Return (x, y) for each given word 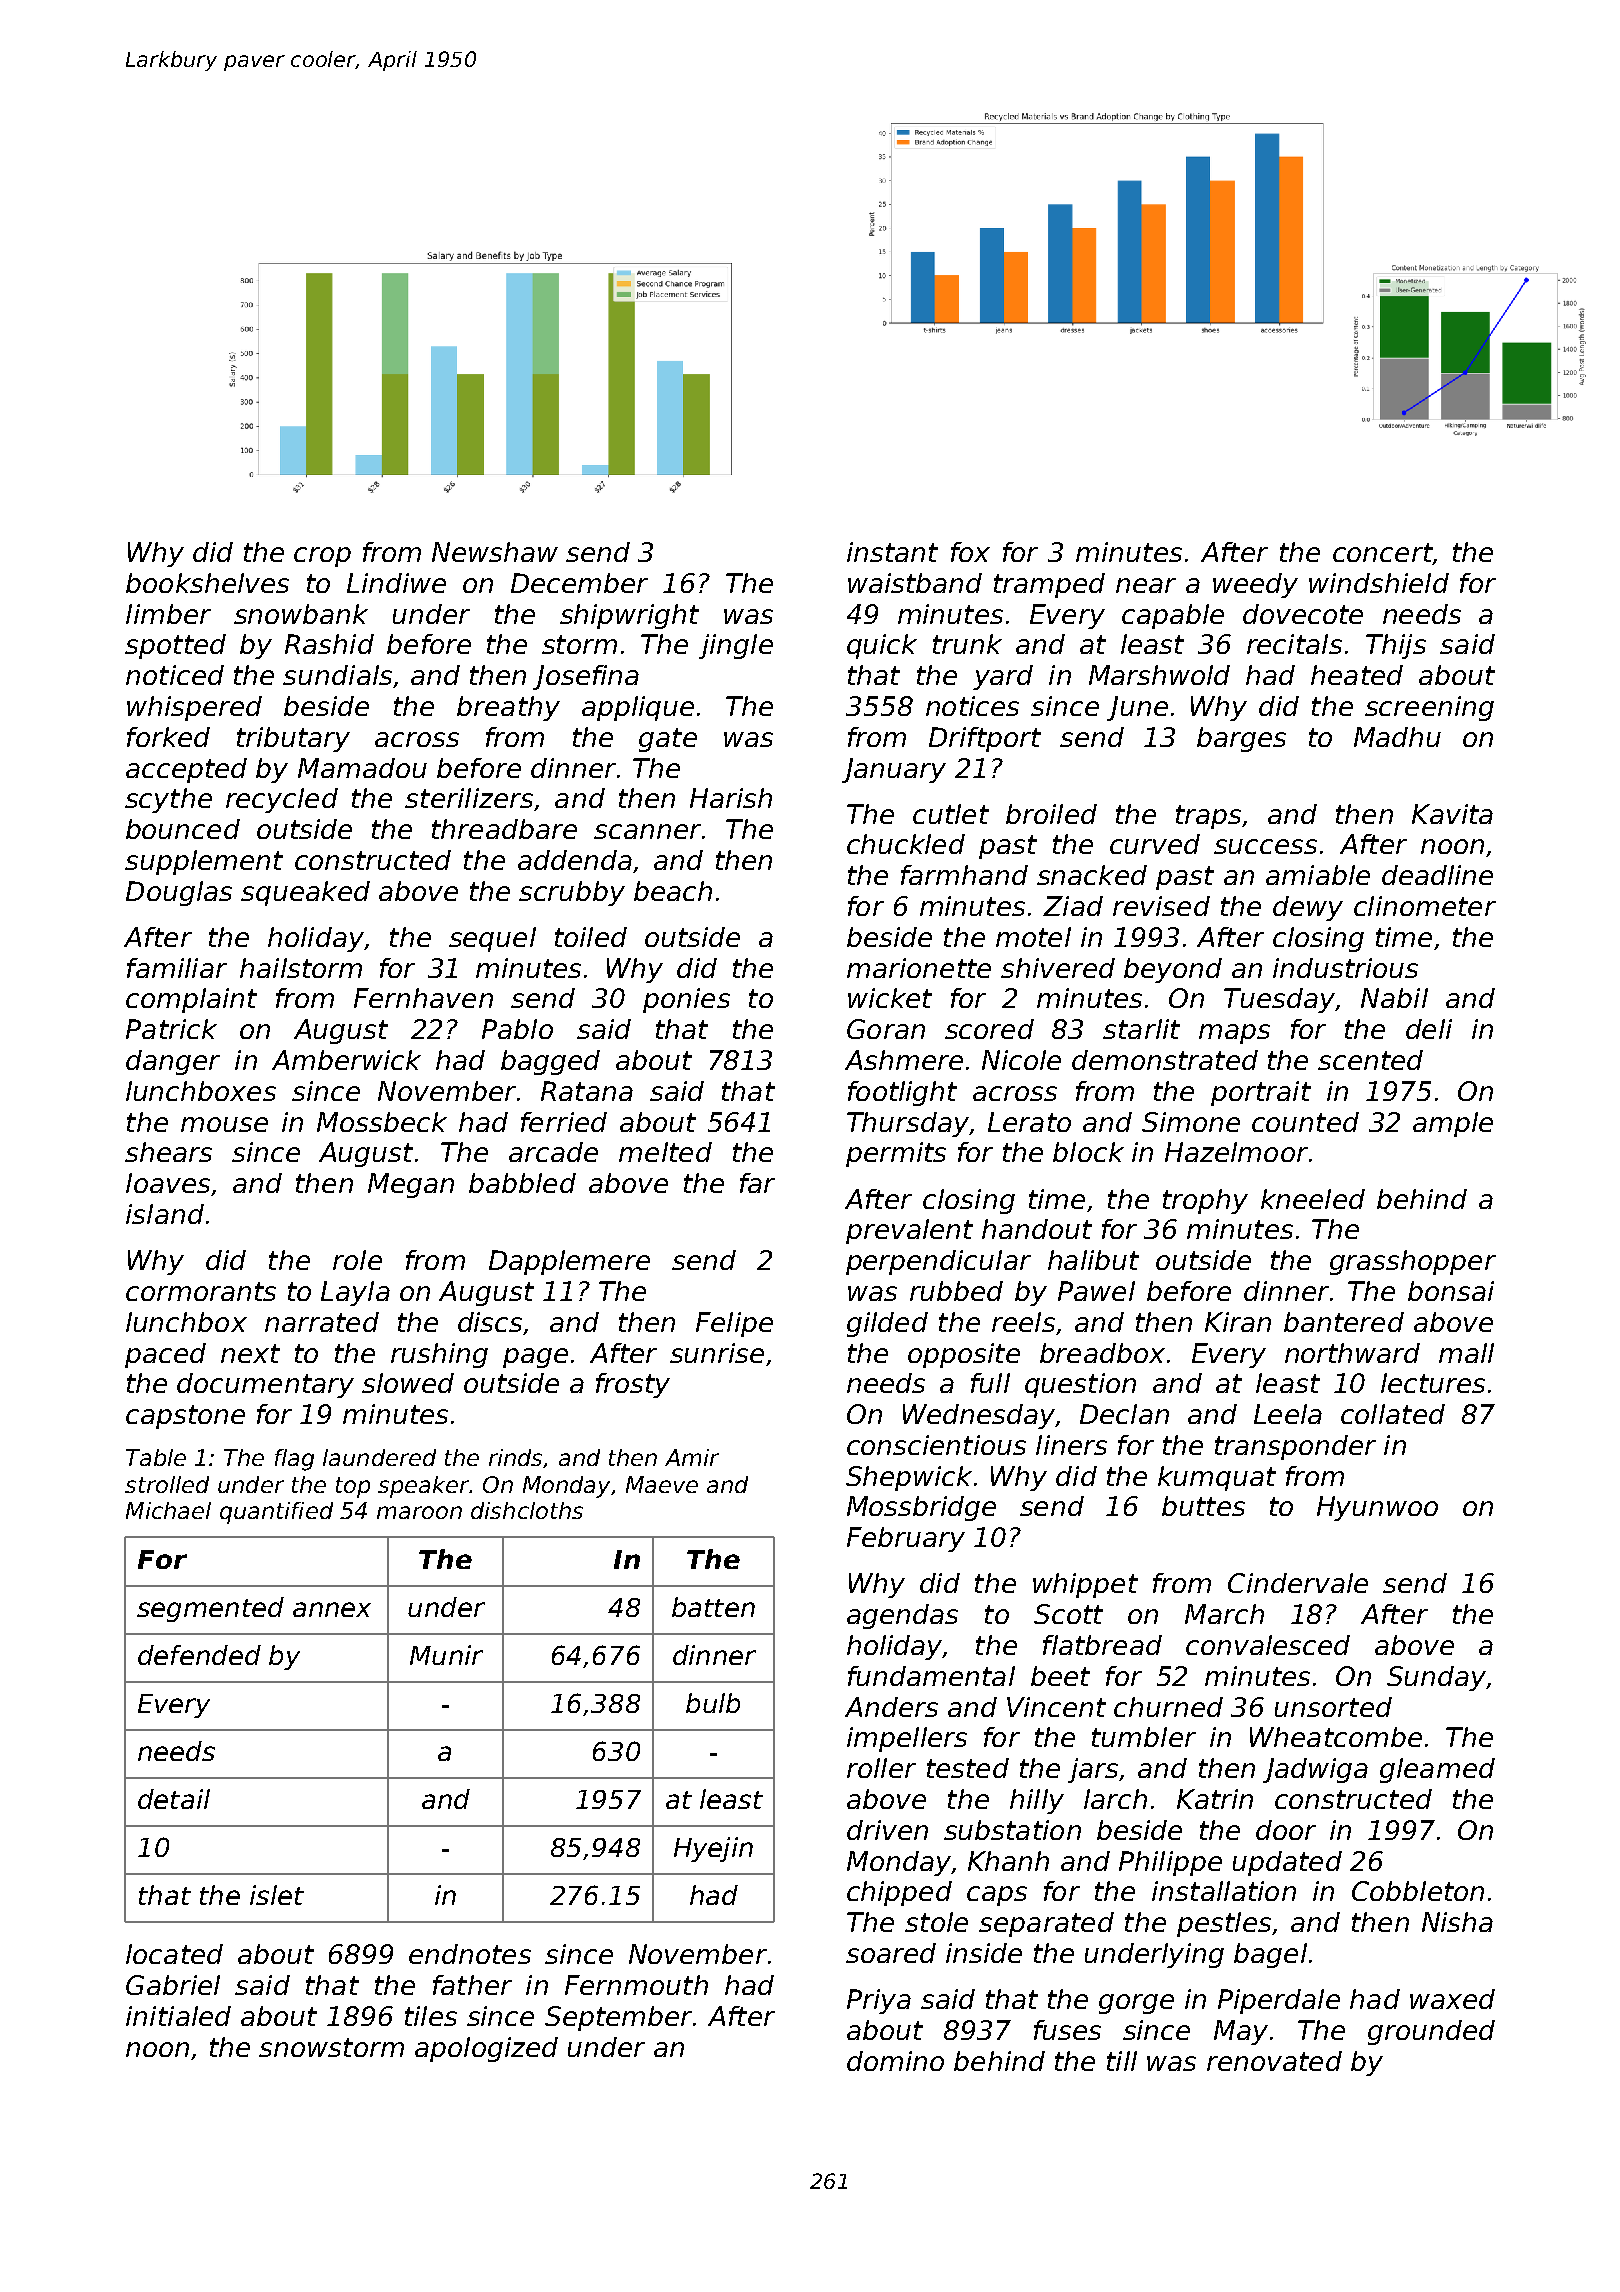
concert (1382, 552)
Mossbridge (921, 1508)
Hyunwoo (1377, 1508)
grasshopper (1413, 1262)
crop (322, 557)
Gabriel (173, 1985)
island (165, 1214)
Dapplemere (569, 1262)
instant (892, 552)
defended (199, 1655)
